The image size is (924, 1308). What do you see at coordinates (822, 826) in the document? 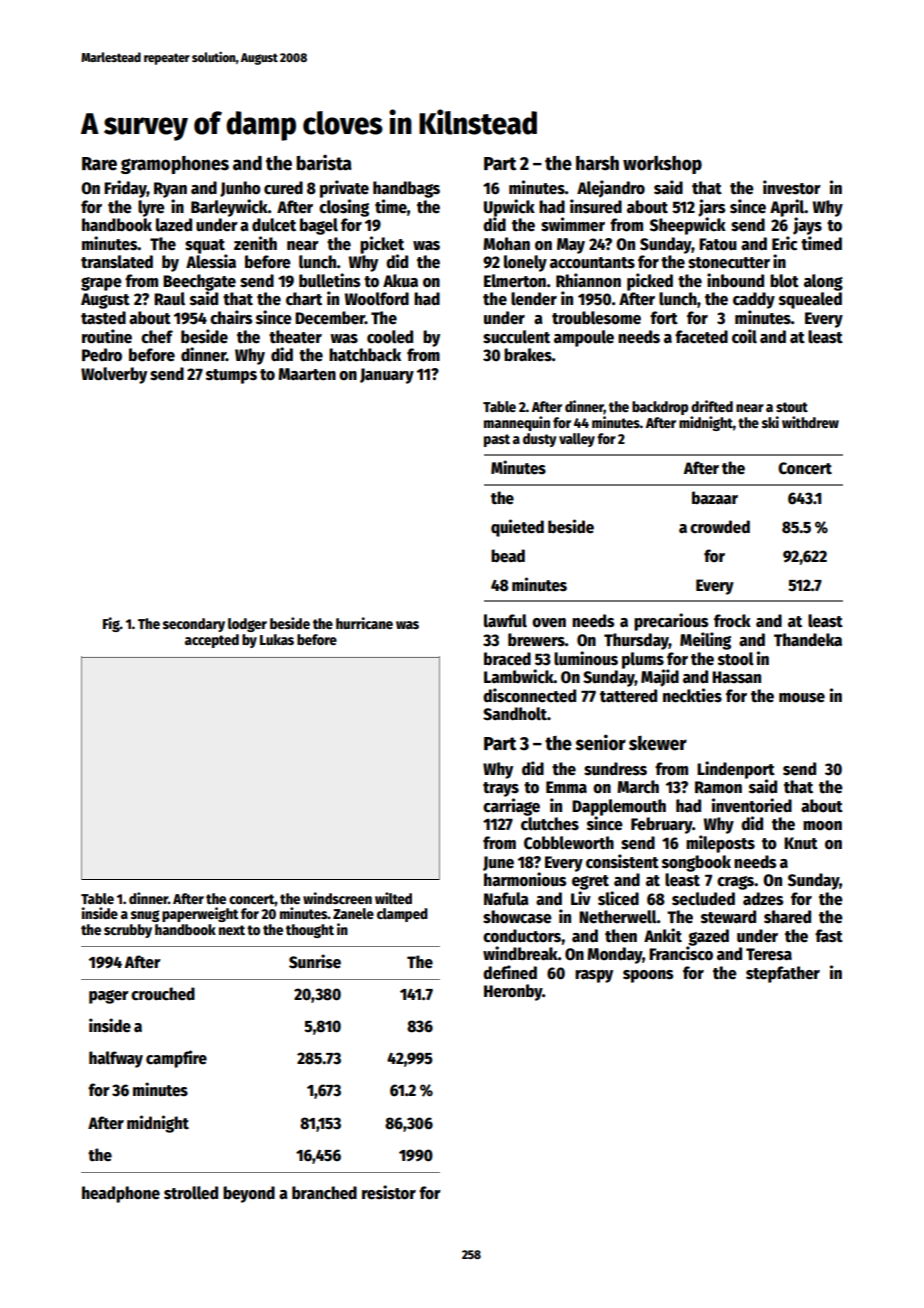
I see `moon` at bounding box center [822, 826].
